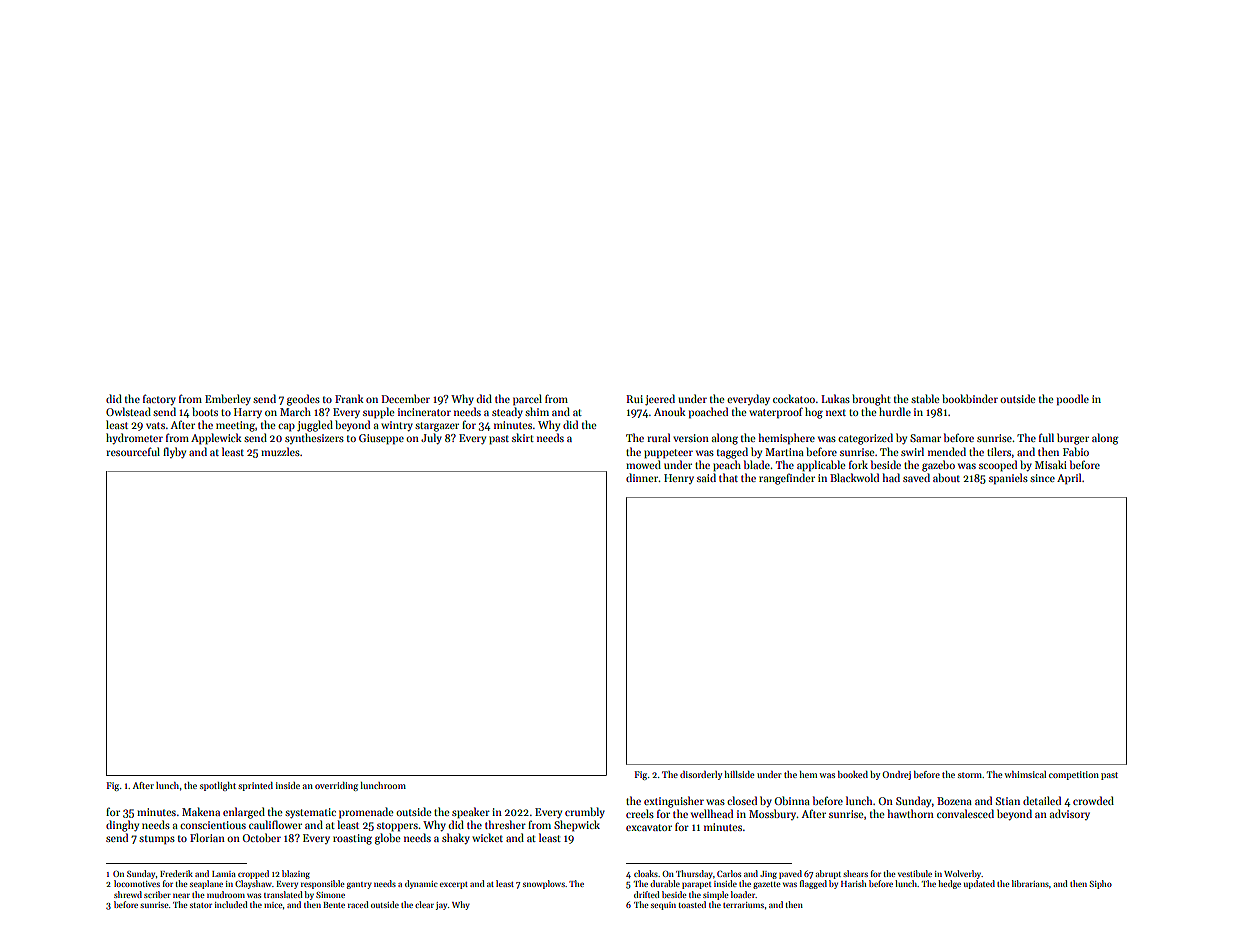 Image resolution: width=1233 pixels, height=952 pixels. What do you see at coordinates (159, 399) in the screenshot?
I see `factory` at bounding box center [159, 399].
